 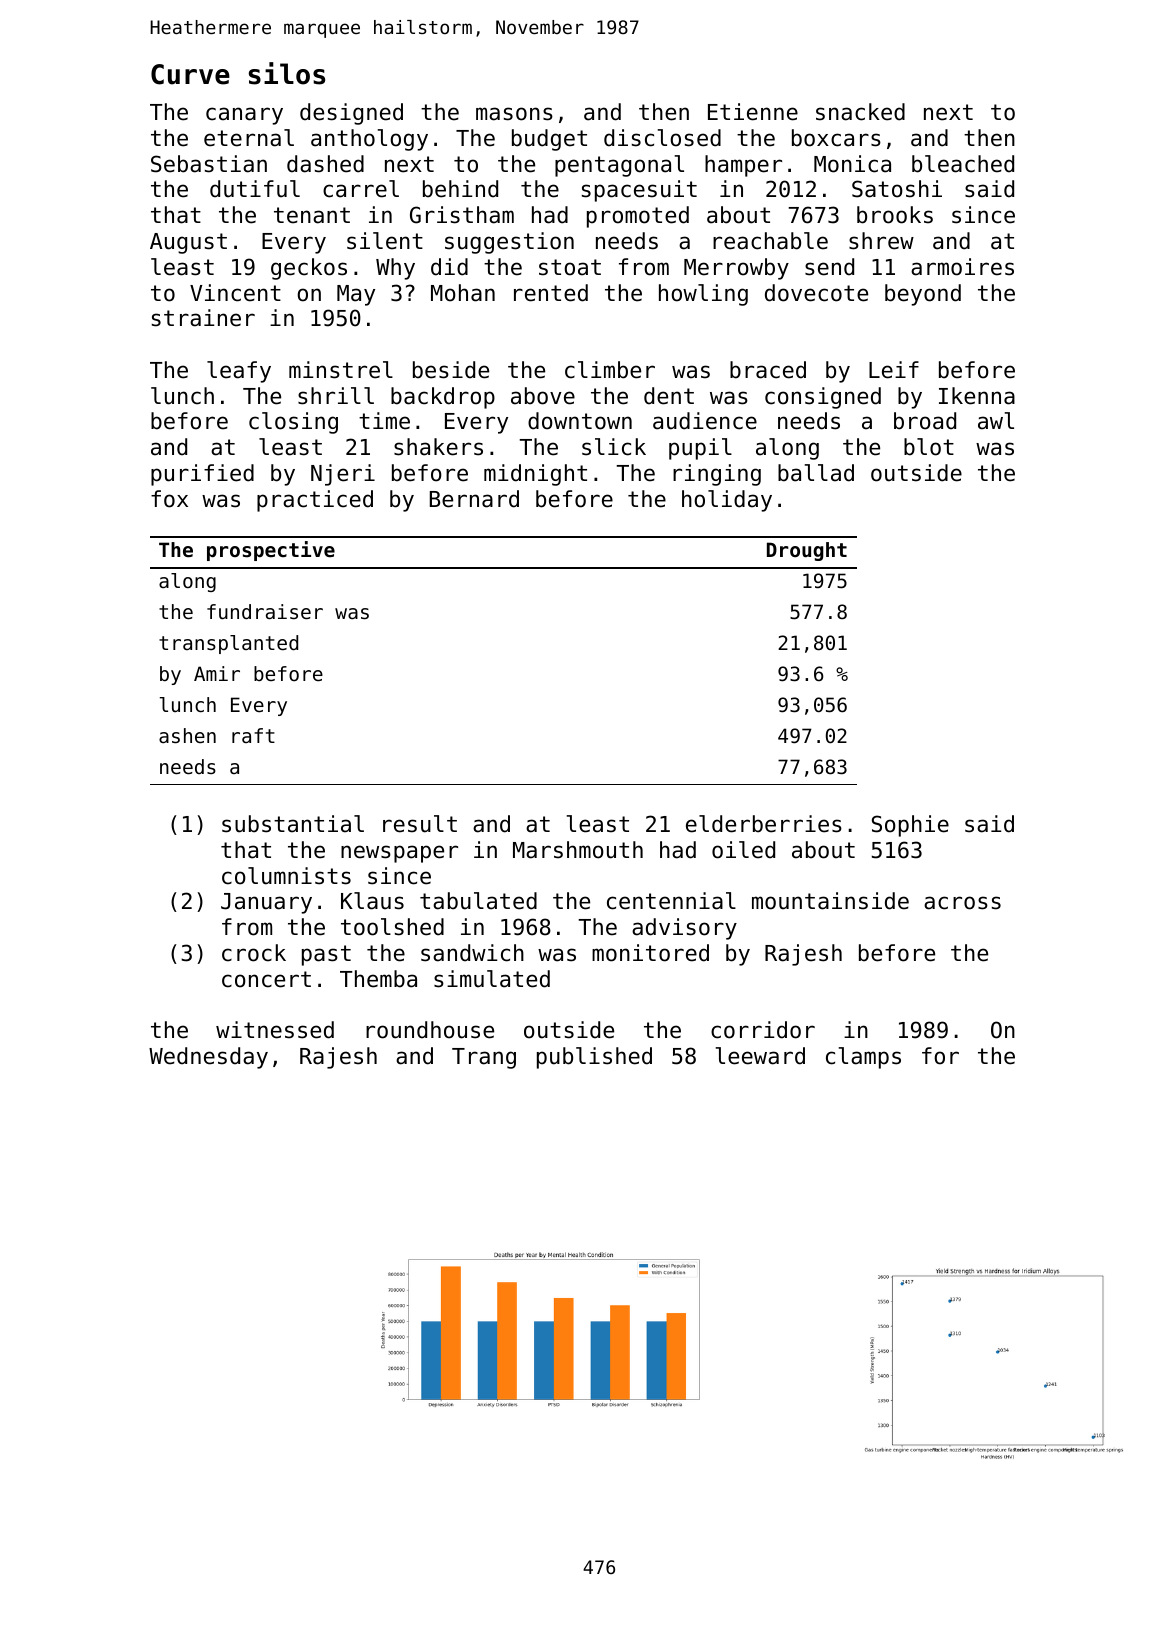 I want to click on silos, so click(x=287, y=73).
